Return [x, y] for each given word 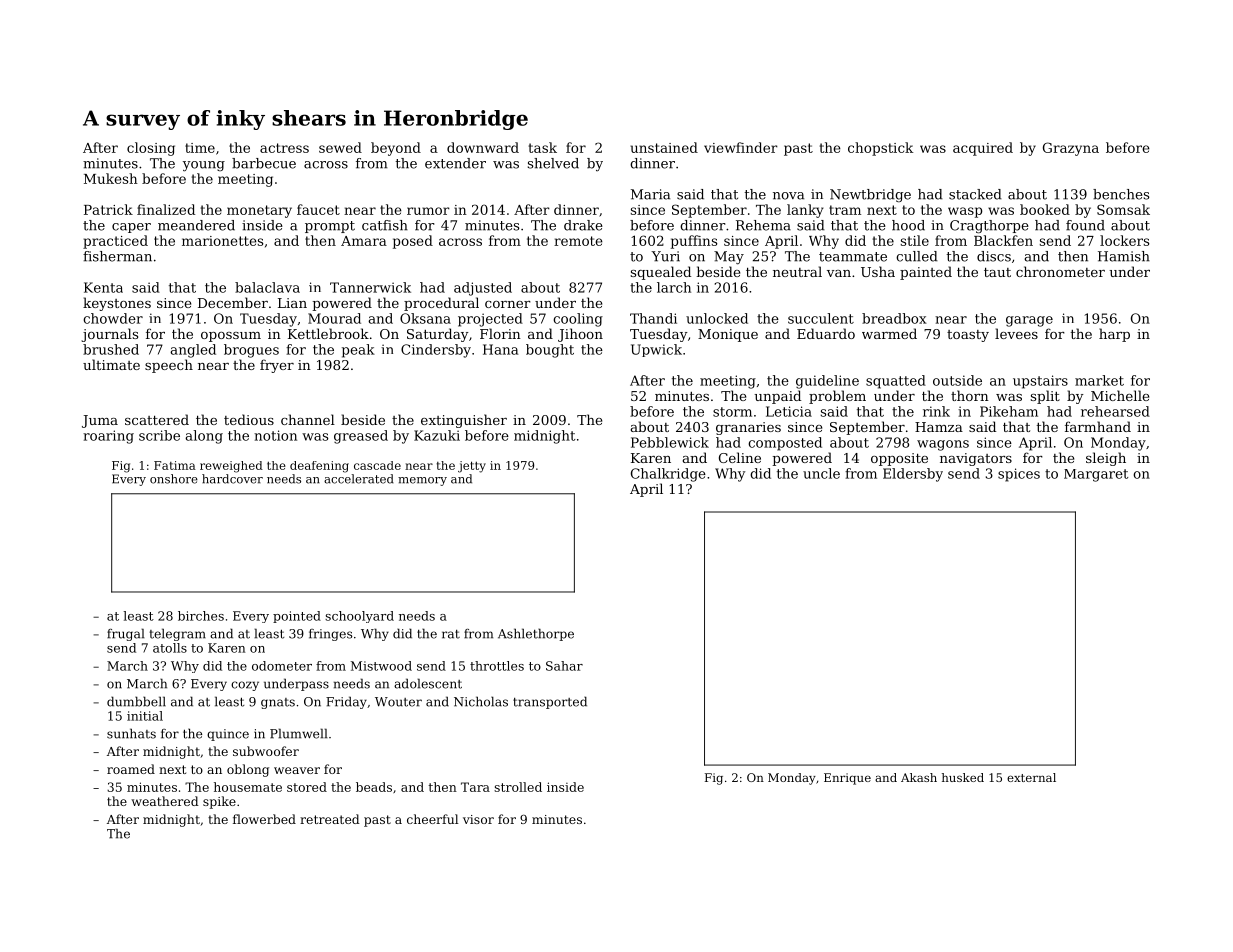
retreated [330, 819]
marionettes [222, 241]
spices [1019, 475]
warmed [889, 333]
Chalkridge [668, 475]
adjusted [483, 289]
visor [478, 819]
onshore [174, 479]
